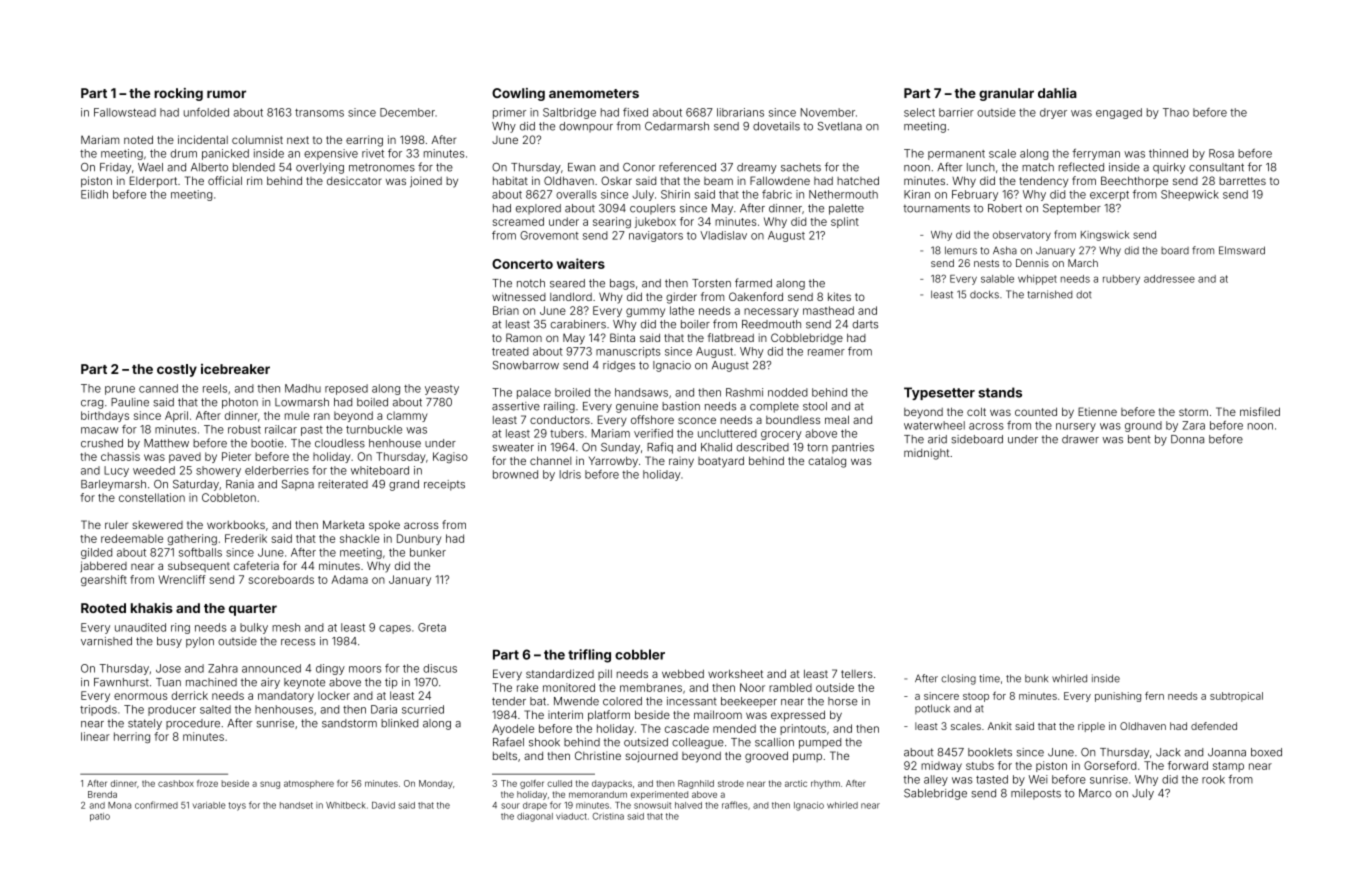 The width and height of the document is (1372, 887). Describe the element at coordinates (526, 365) in the document. I see `Snowbarrow` at that location.
